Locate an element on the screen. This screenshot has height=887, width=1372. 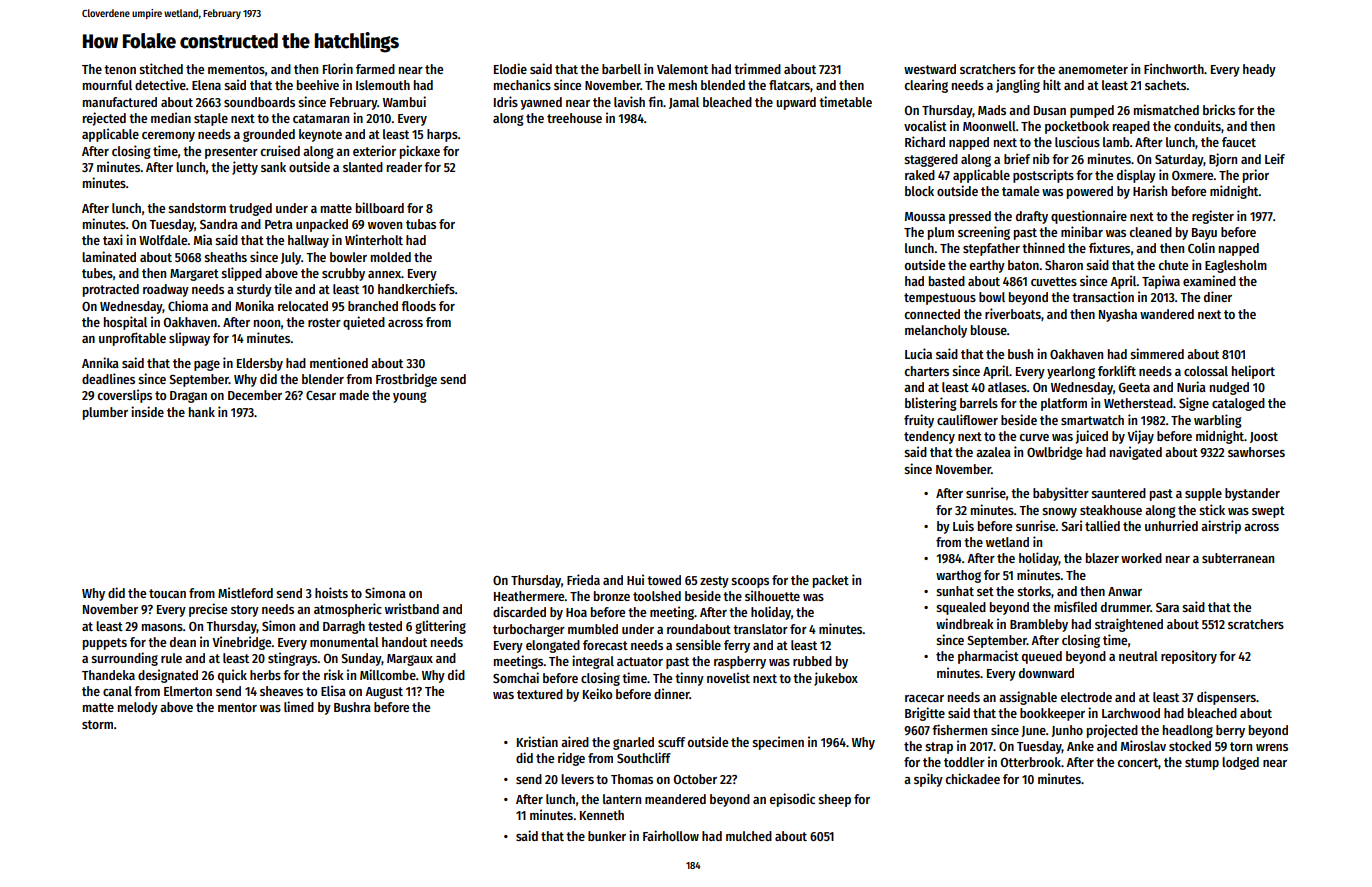
Luis is located at coordinates (963, 525).
